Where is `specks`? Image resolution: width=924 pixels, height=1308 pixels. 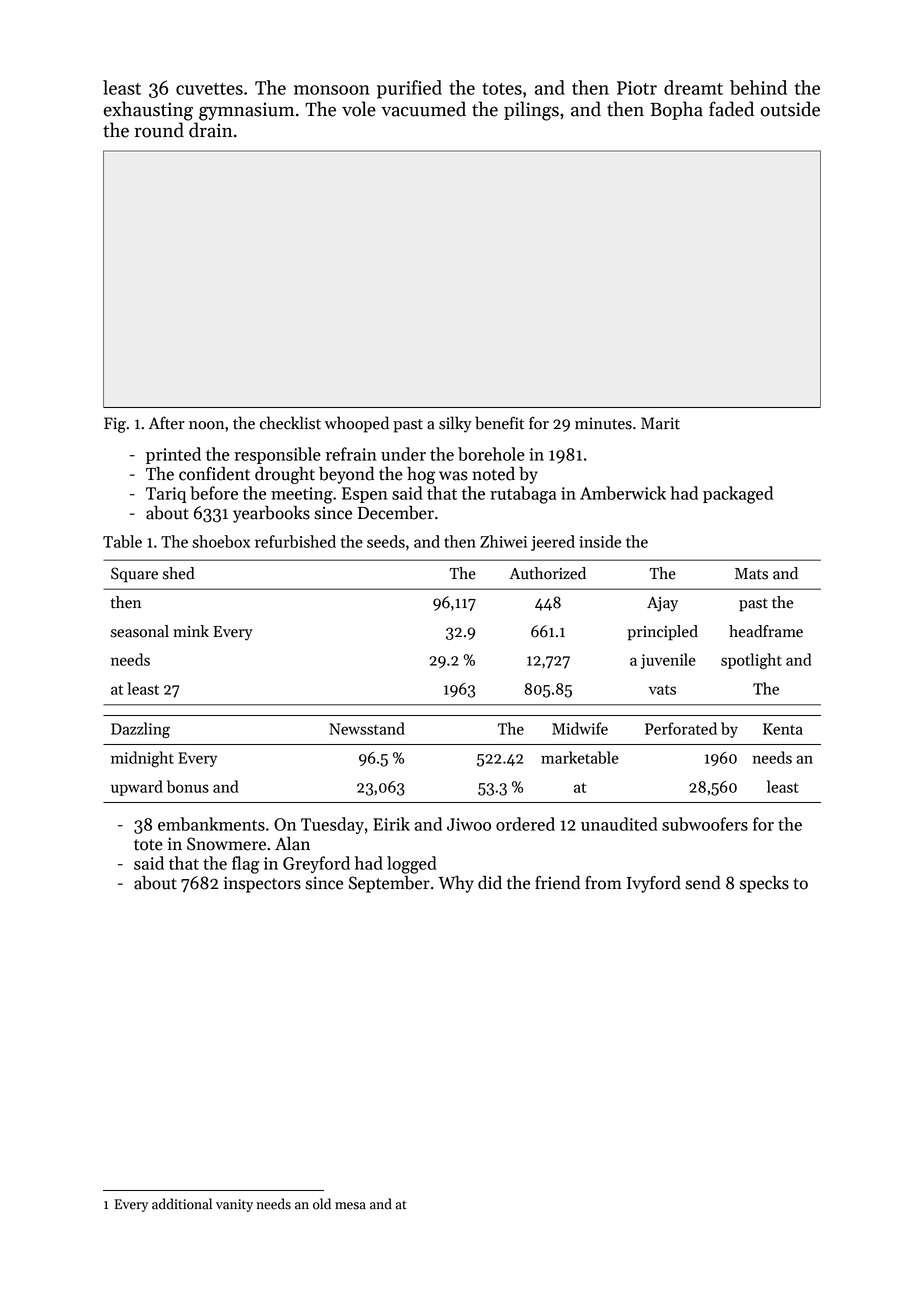
specks is located at coordinates (764, 884).
